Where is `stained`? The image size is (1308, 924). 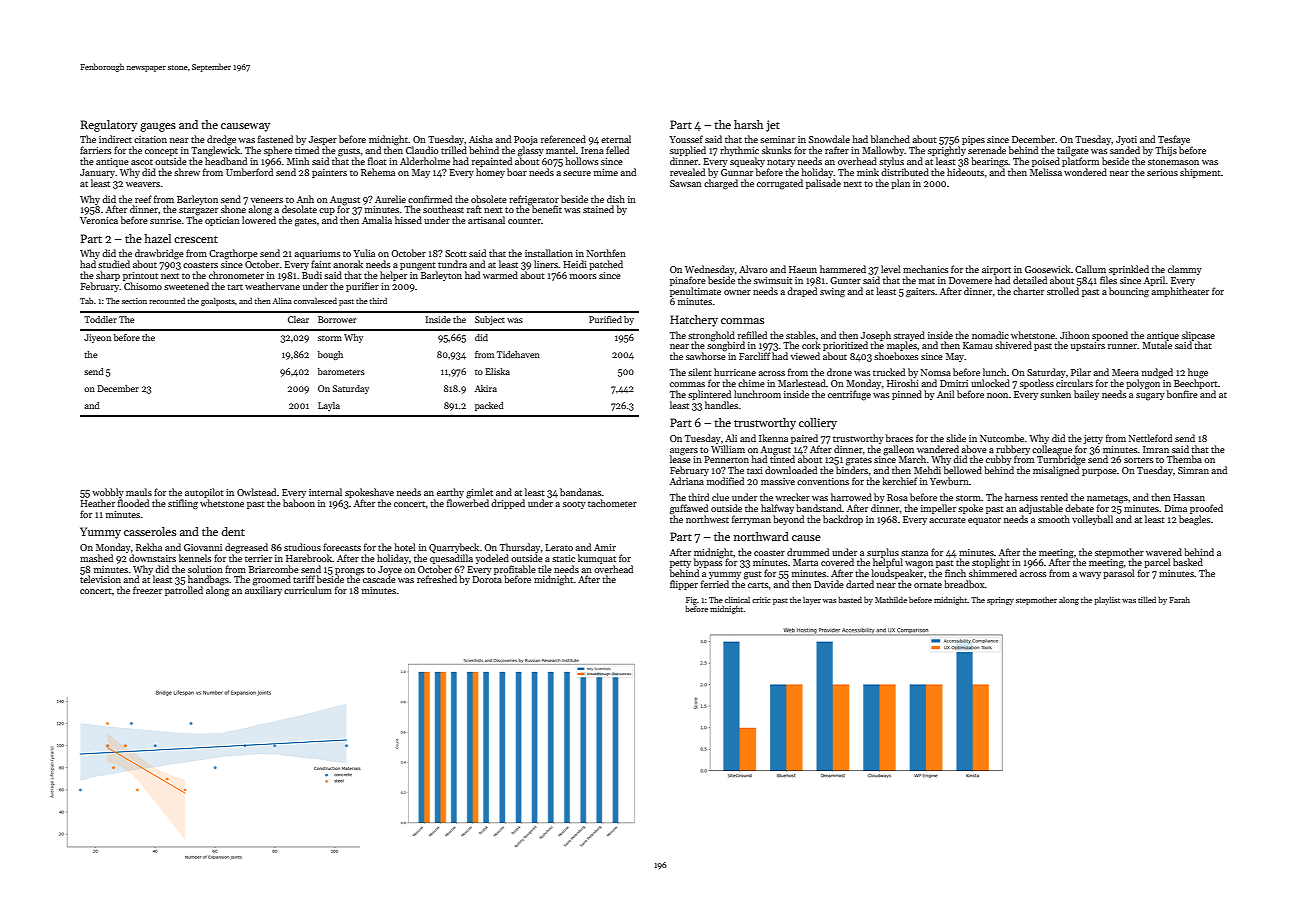 stained is located at coordinates (598, 209).
